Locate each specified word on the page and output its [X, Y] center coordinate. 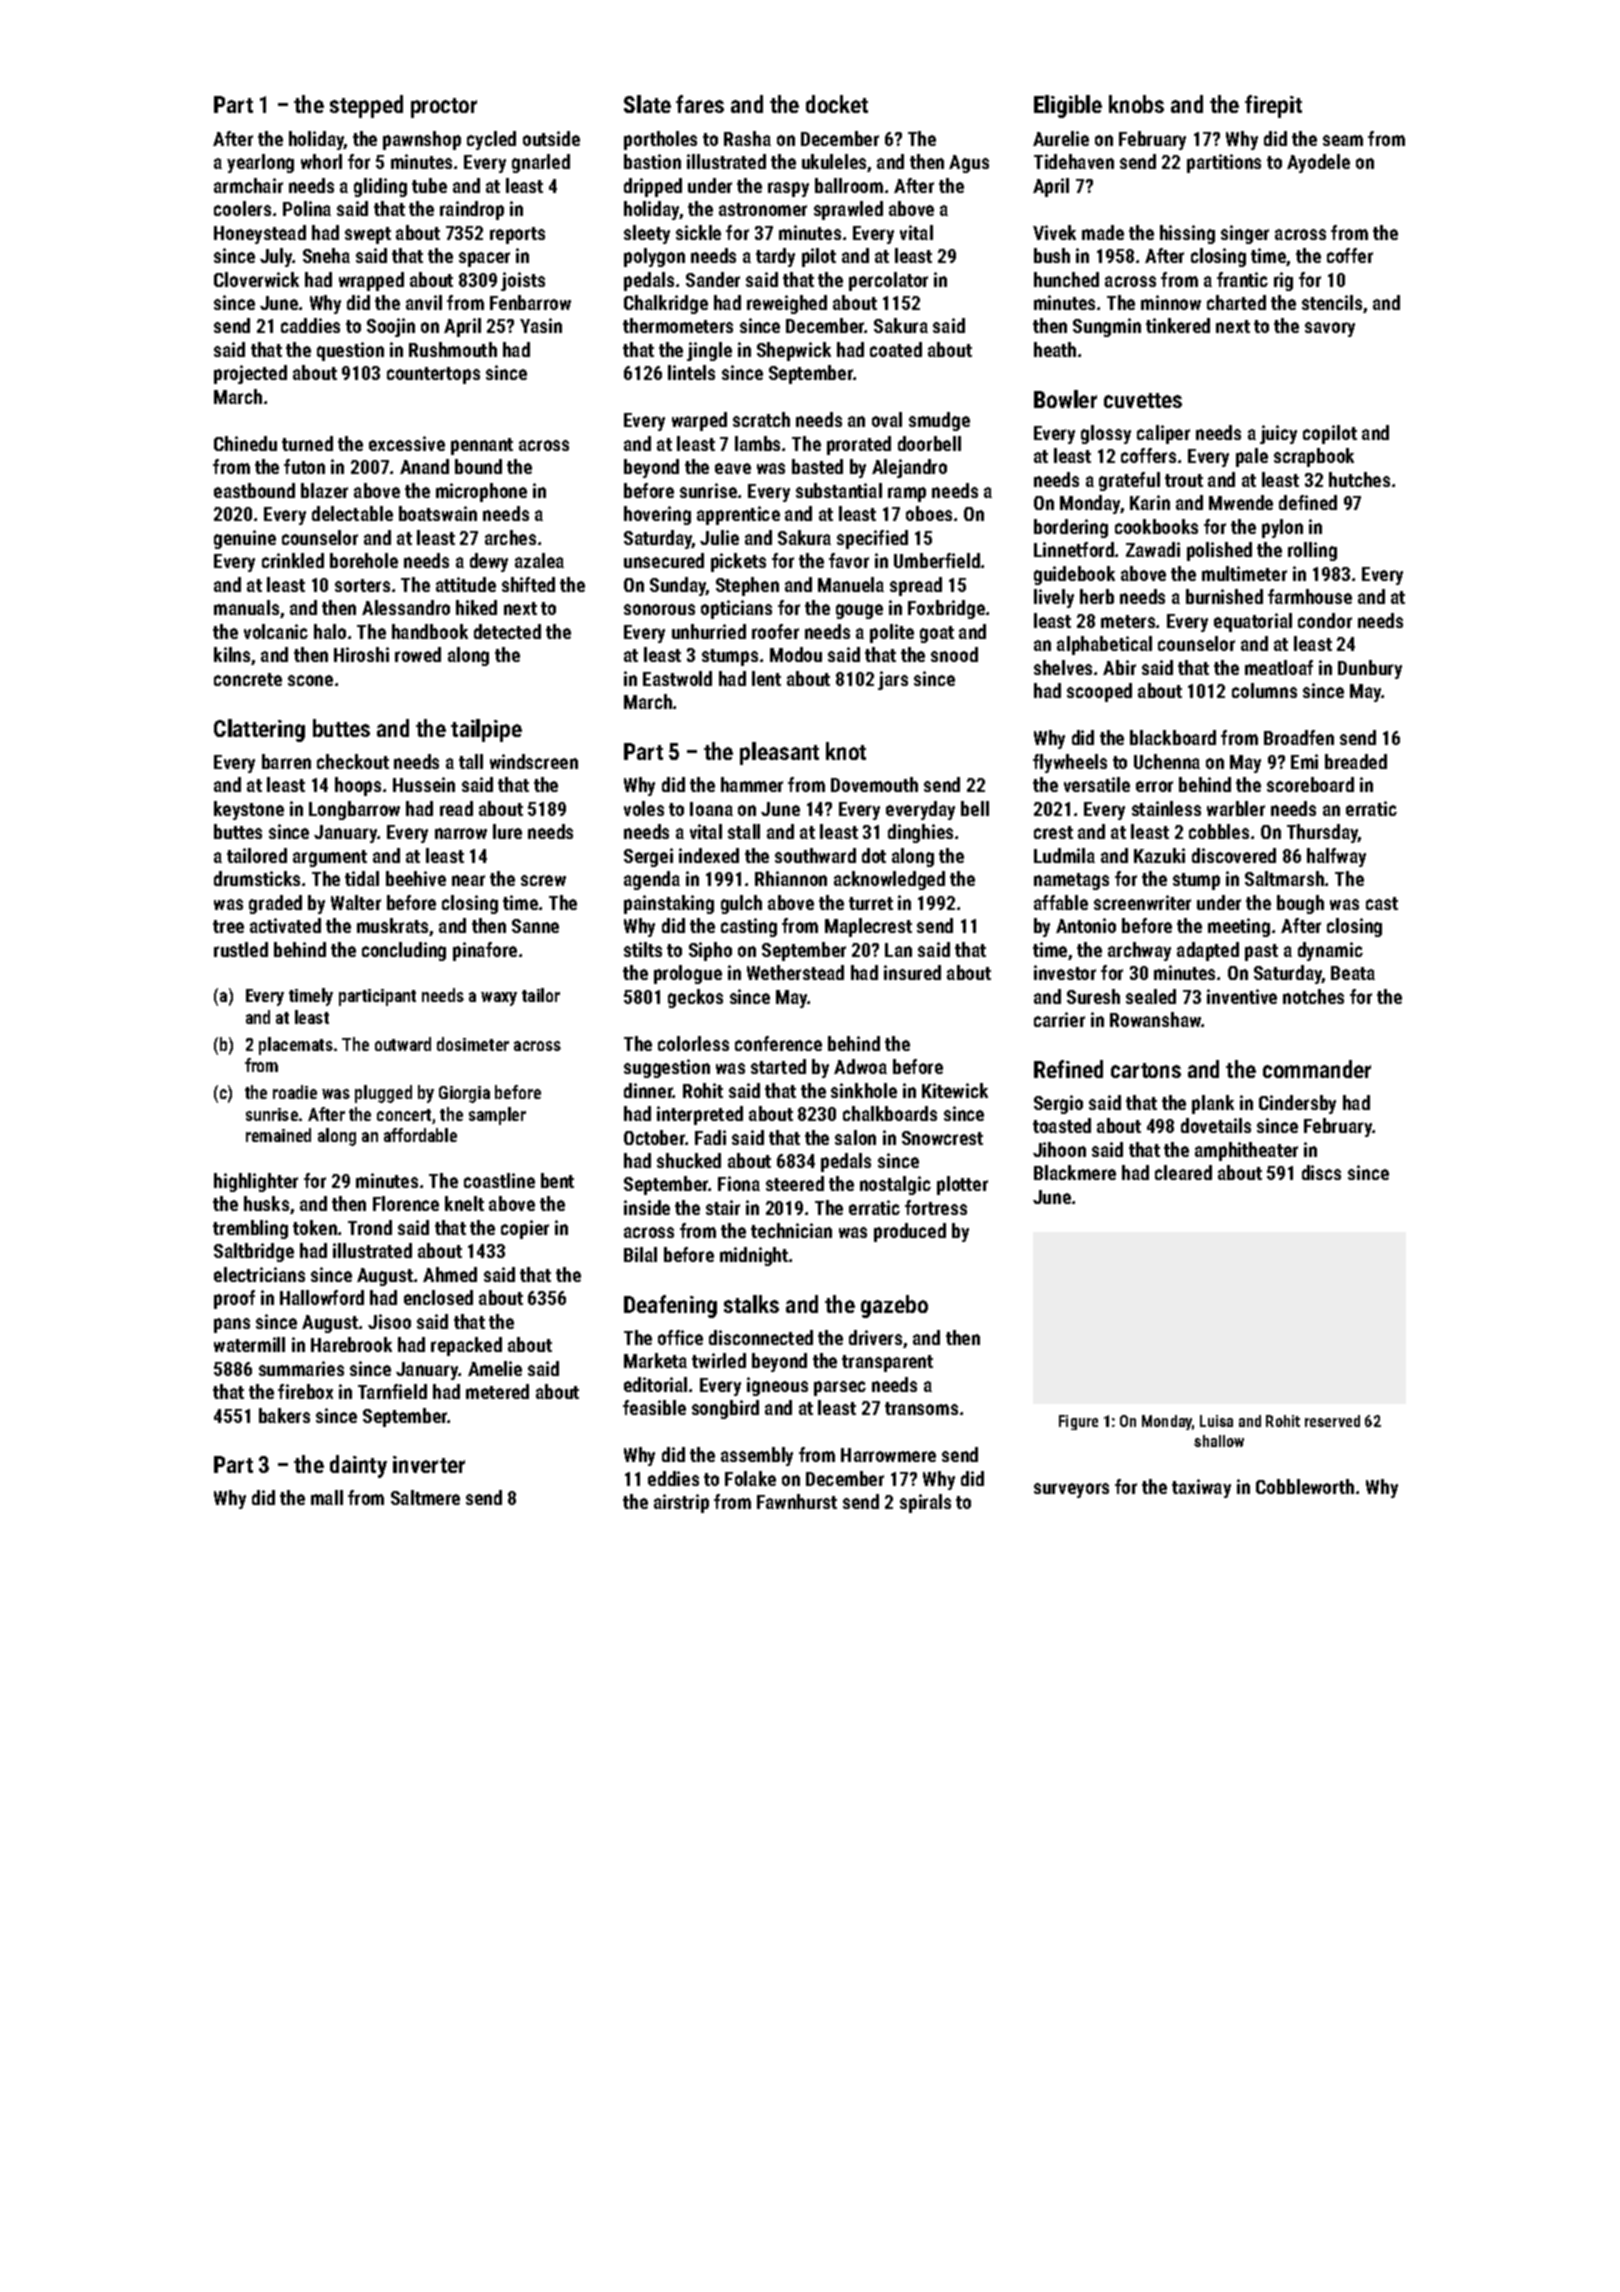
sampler [497, 1116]
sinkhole [864, 1090]
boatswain [438, 513]
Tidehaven [1074, 161]
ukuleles [834, 161]
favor [849, 560]
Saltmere [425, 1497]
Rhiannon [791, 878]
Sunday [678, 586]
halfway [1336, 857]
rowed [418, 654]
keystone [249, 810]
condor [1325, 620]
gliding [380, 187]
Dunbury [1370, 669]
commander [1317, 1069]
